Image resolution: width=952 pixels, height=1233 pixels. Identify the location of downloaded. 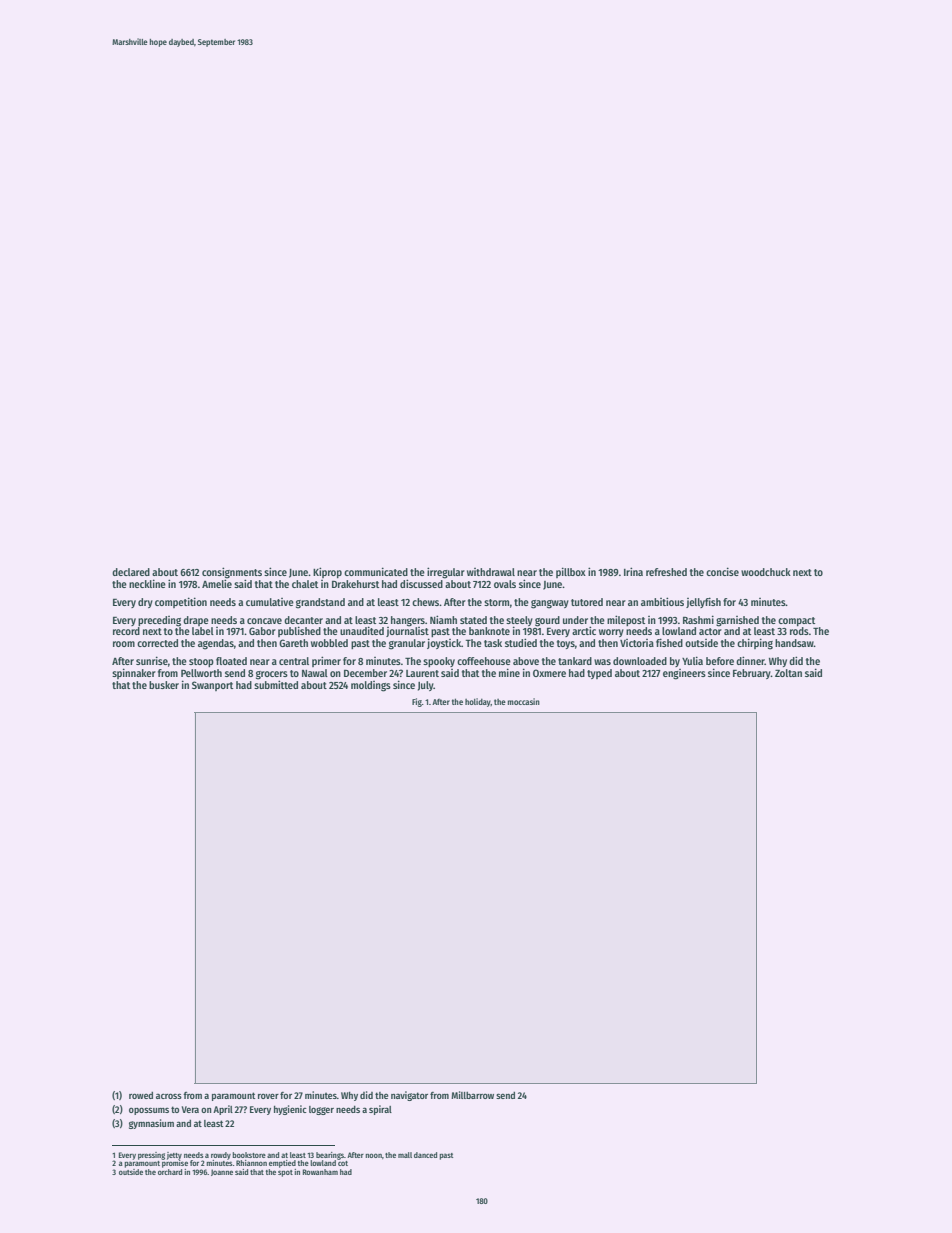
(640, 661).
